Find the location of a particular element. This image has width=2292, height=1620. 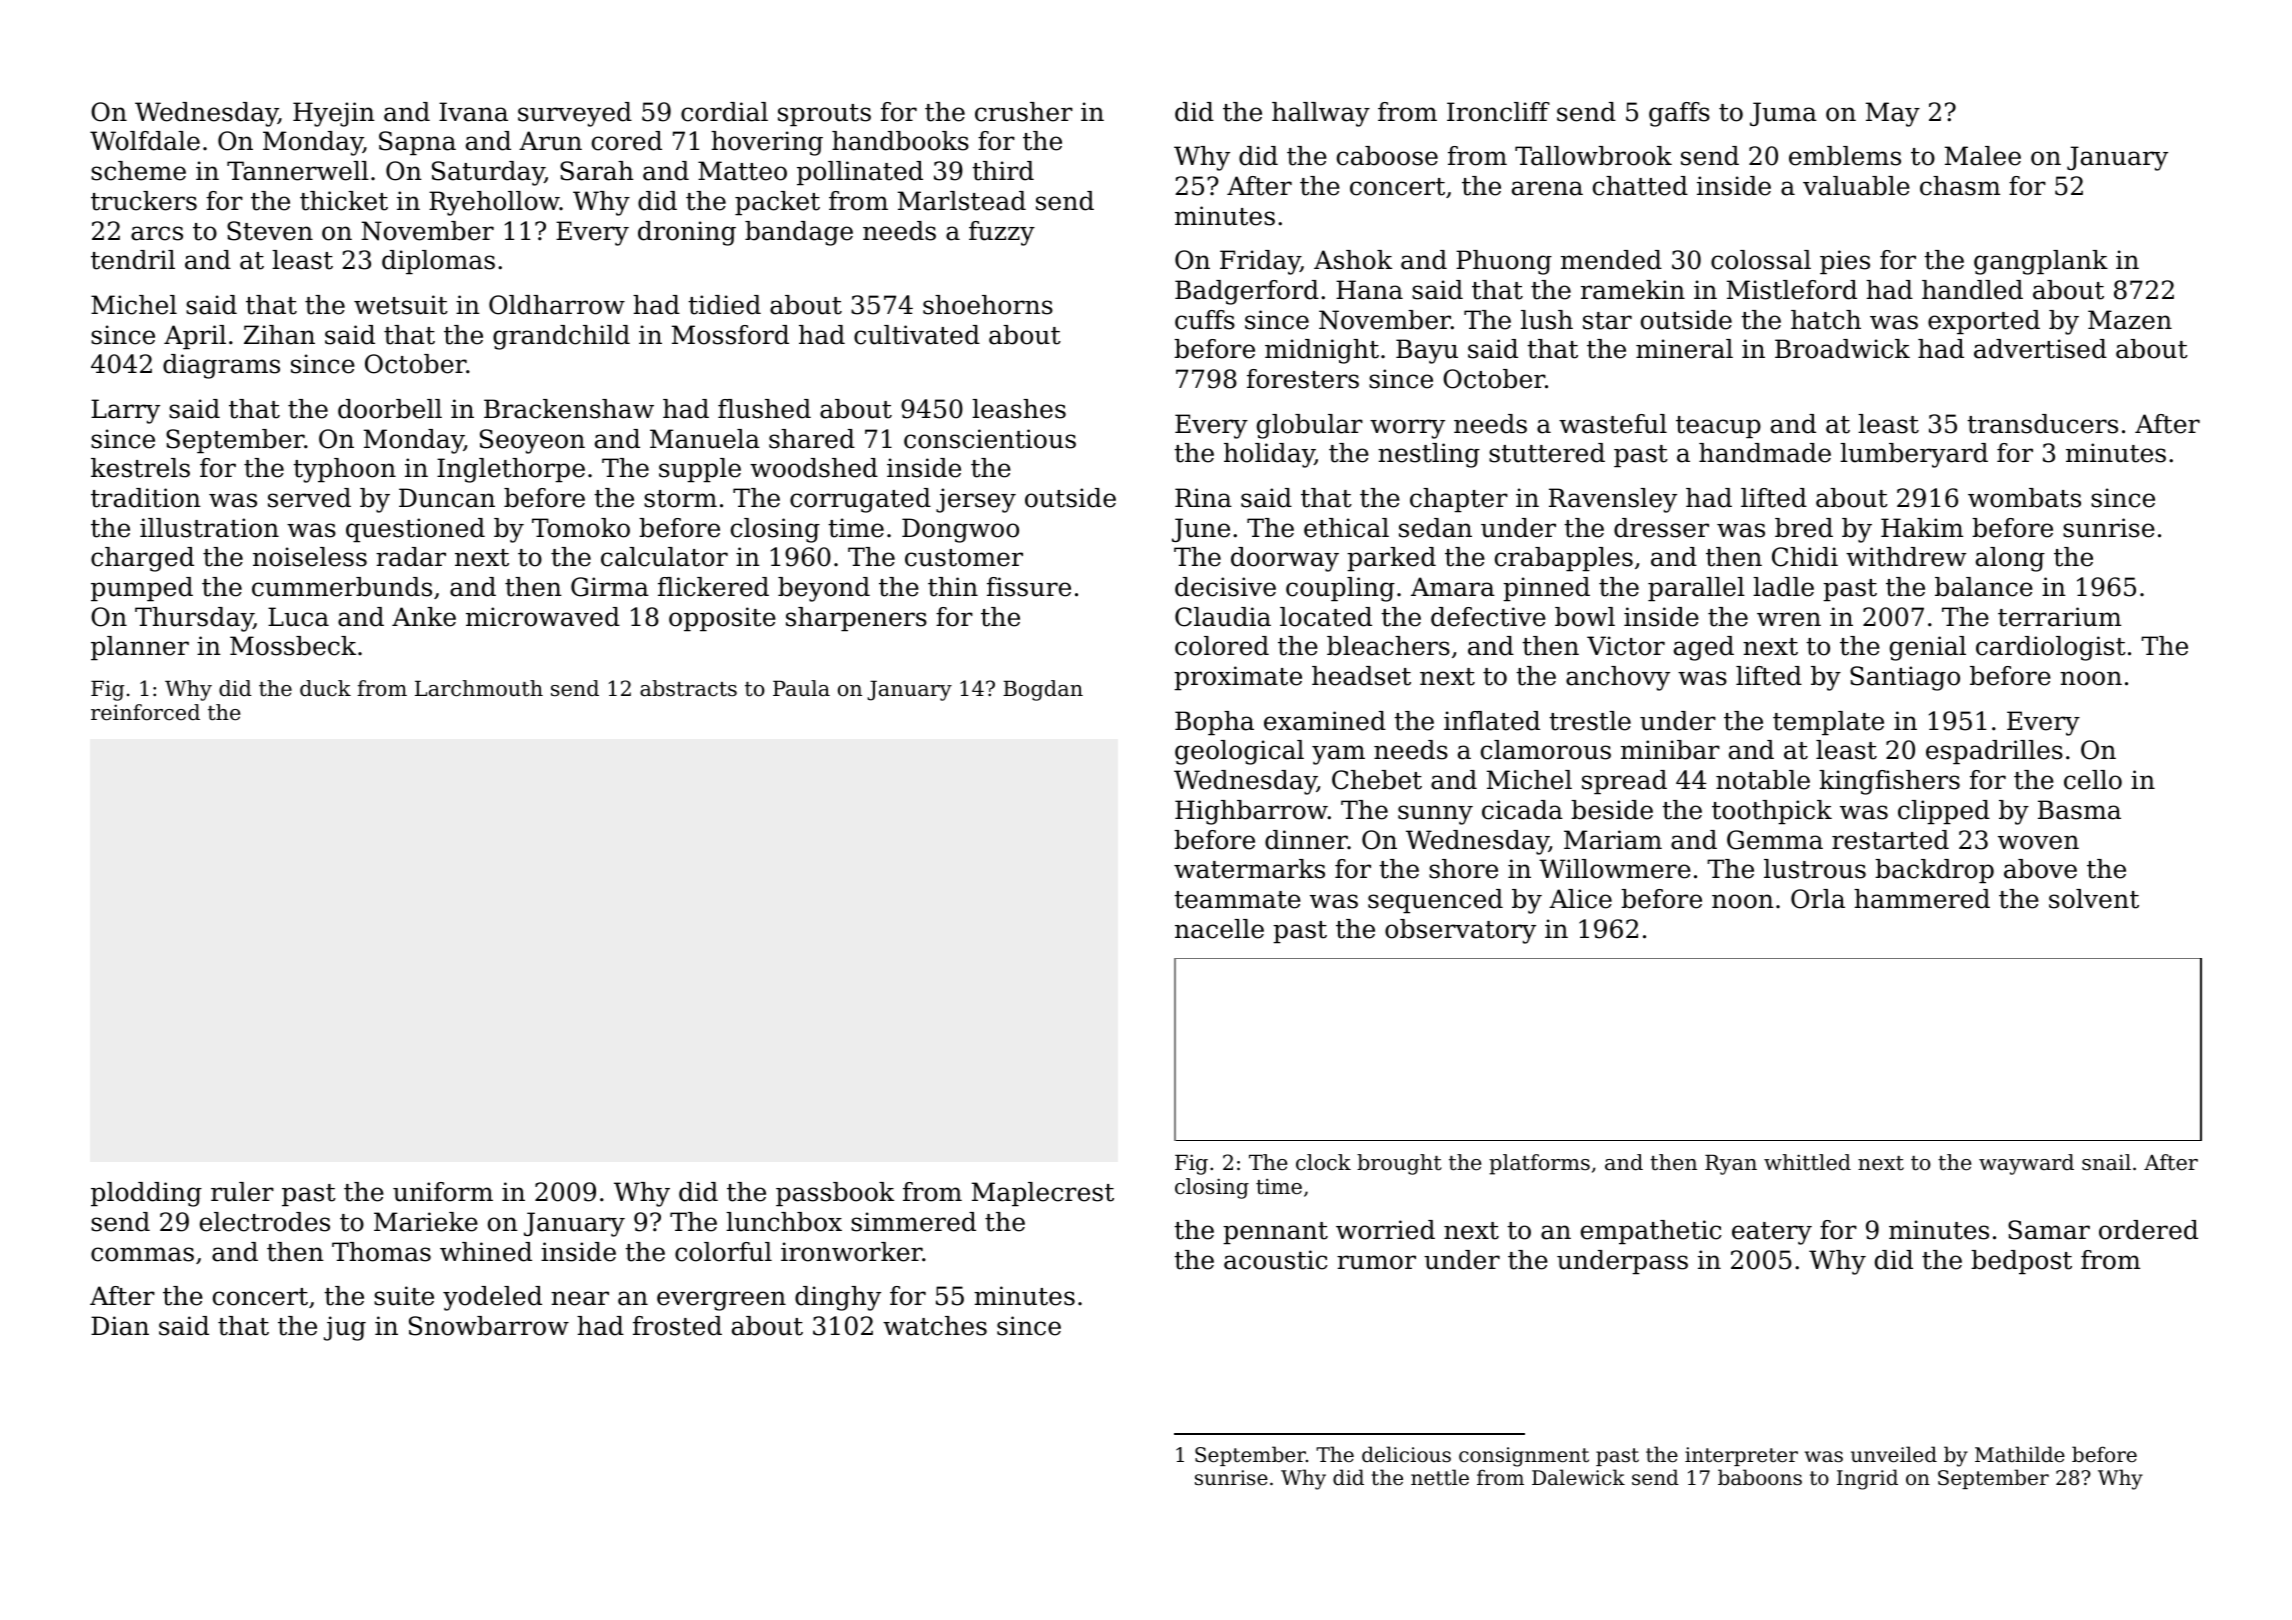

Dian is located at coordinates (120, 1326).
